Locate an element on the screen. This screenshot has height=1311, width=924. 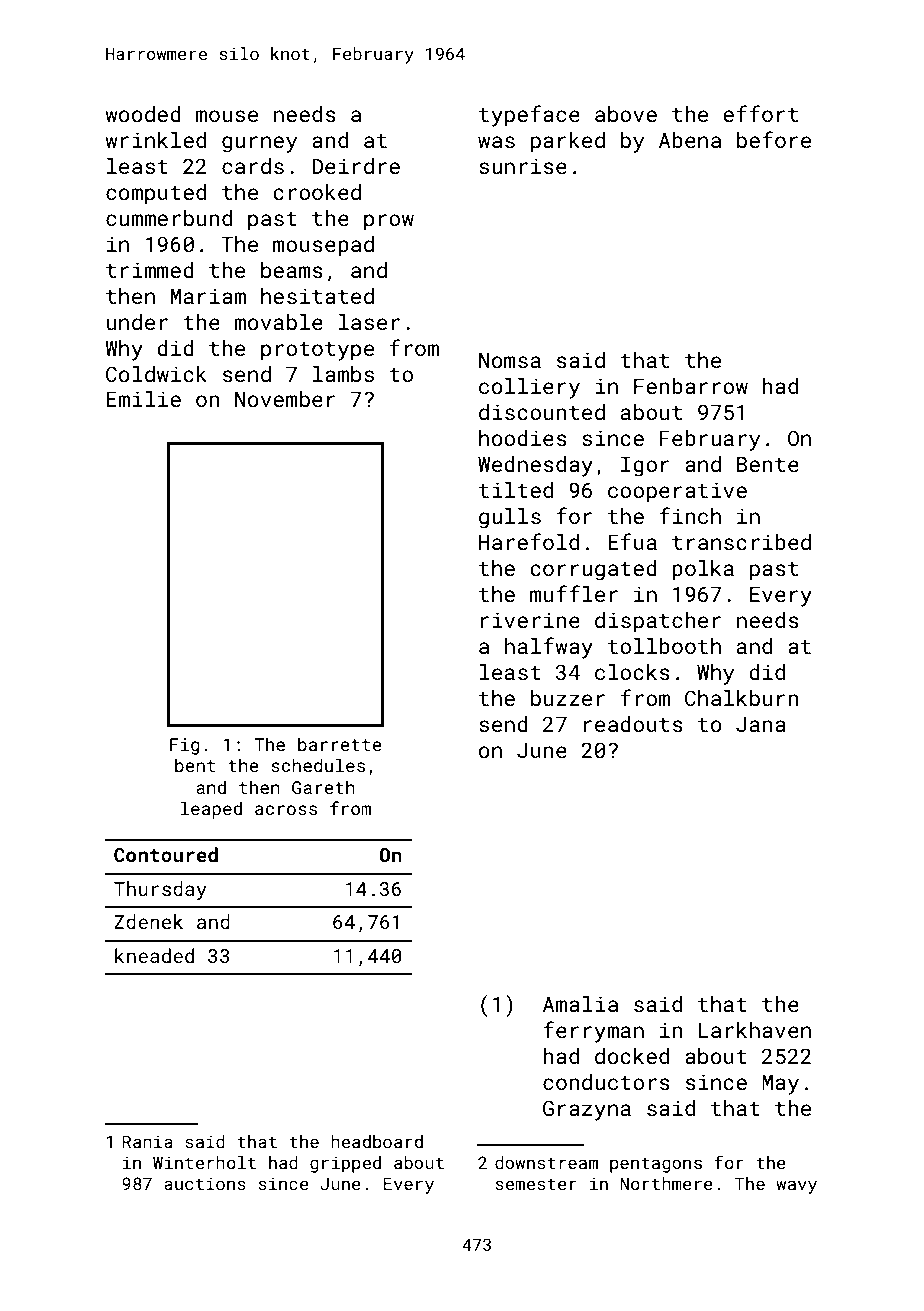
auctions is located at coordinates (205, 1183).
